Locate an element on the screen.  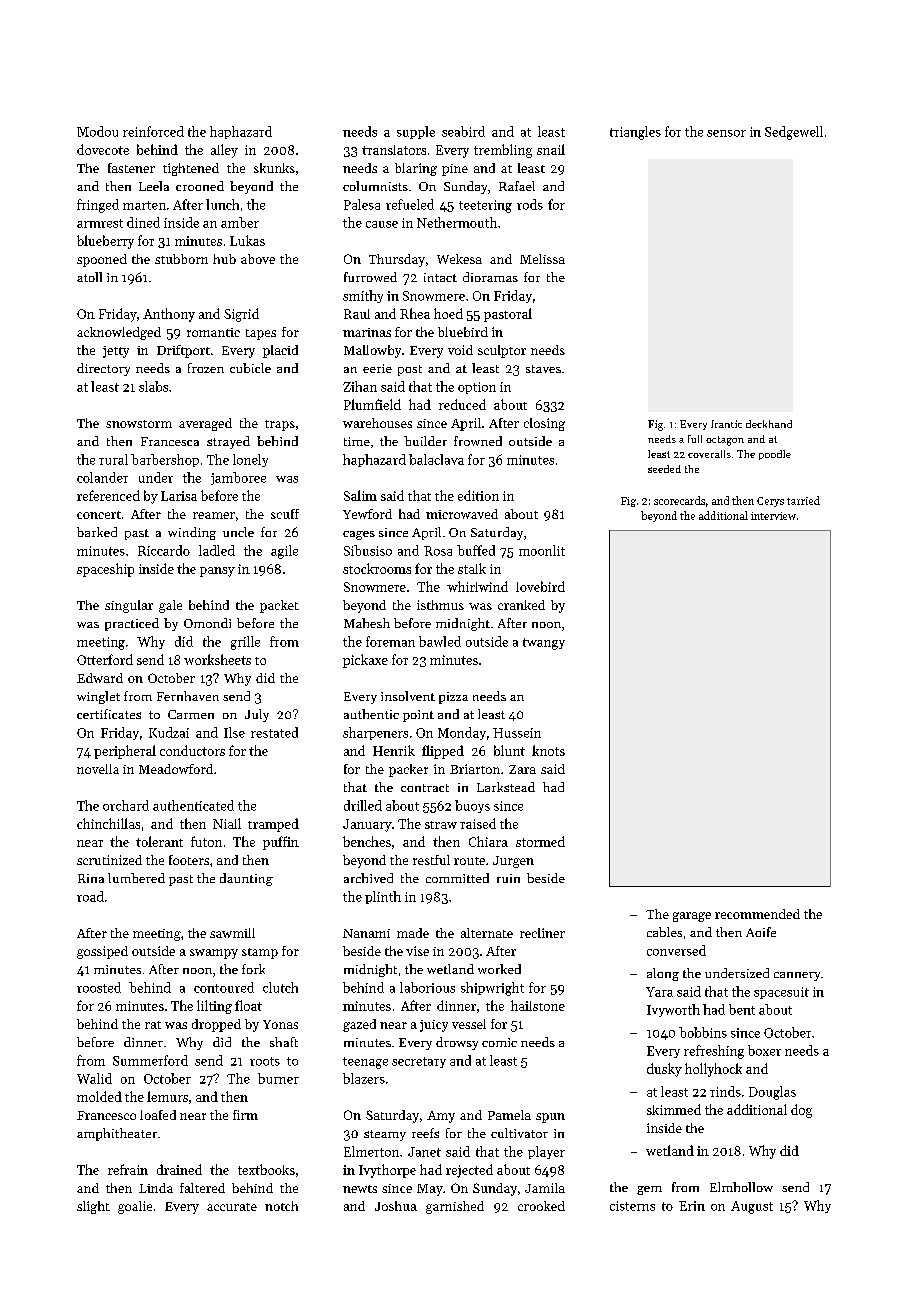
worked is located at coordinates (499, 969).
